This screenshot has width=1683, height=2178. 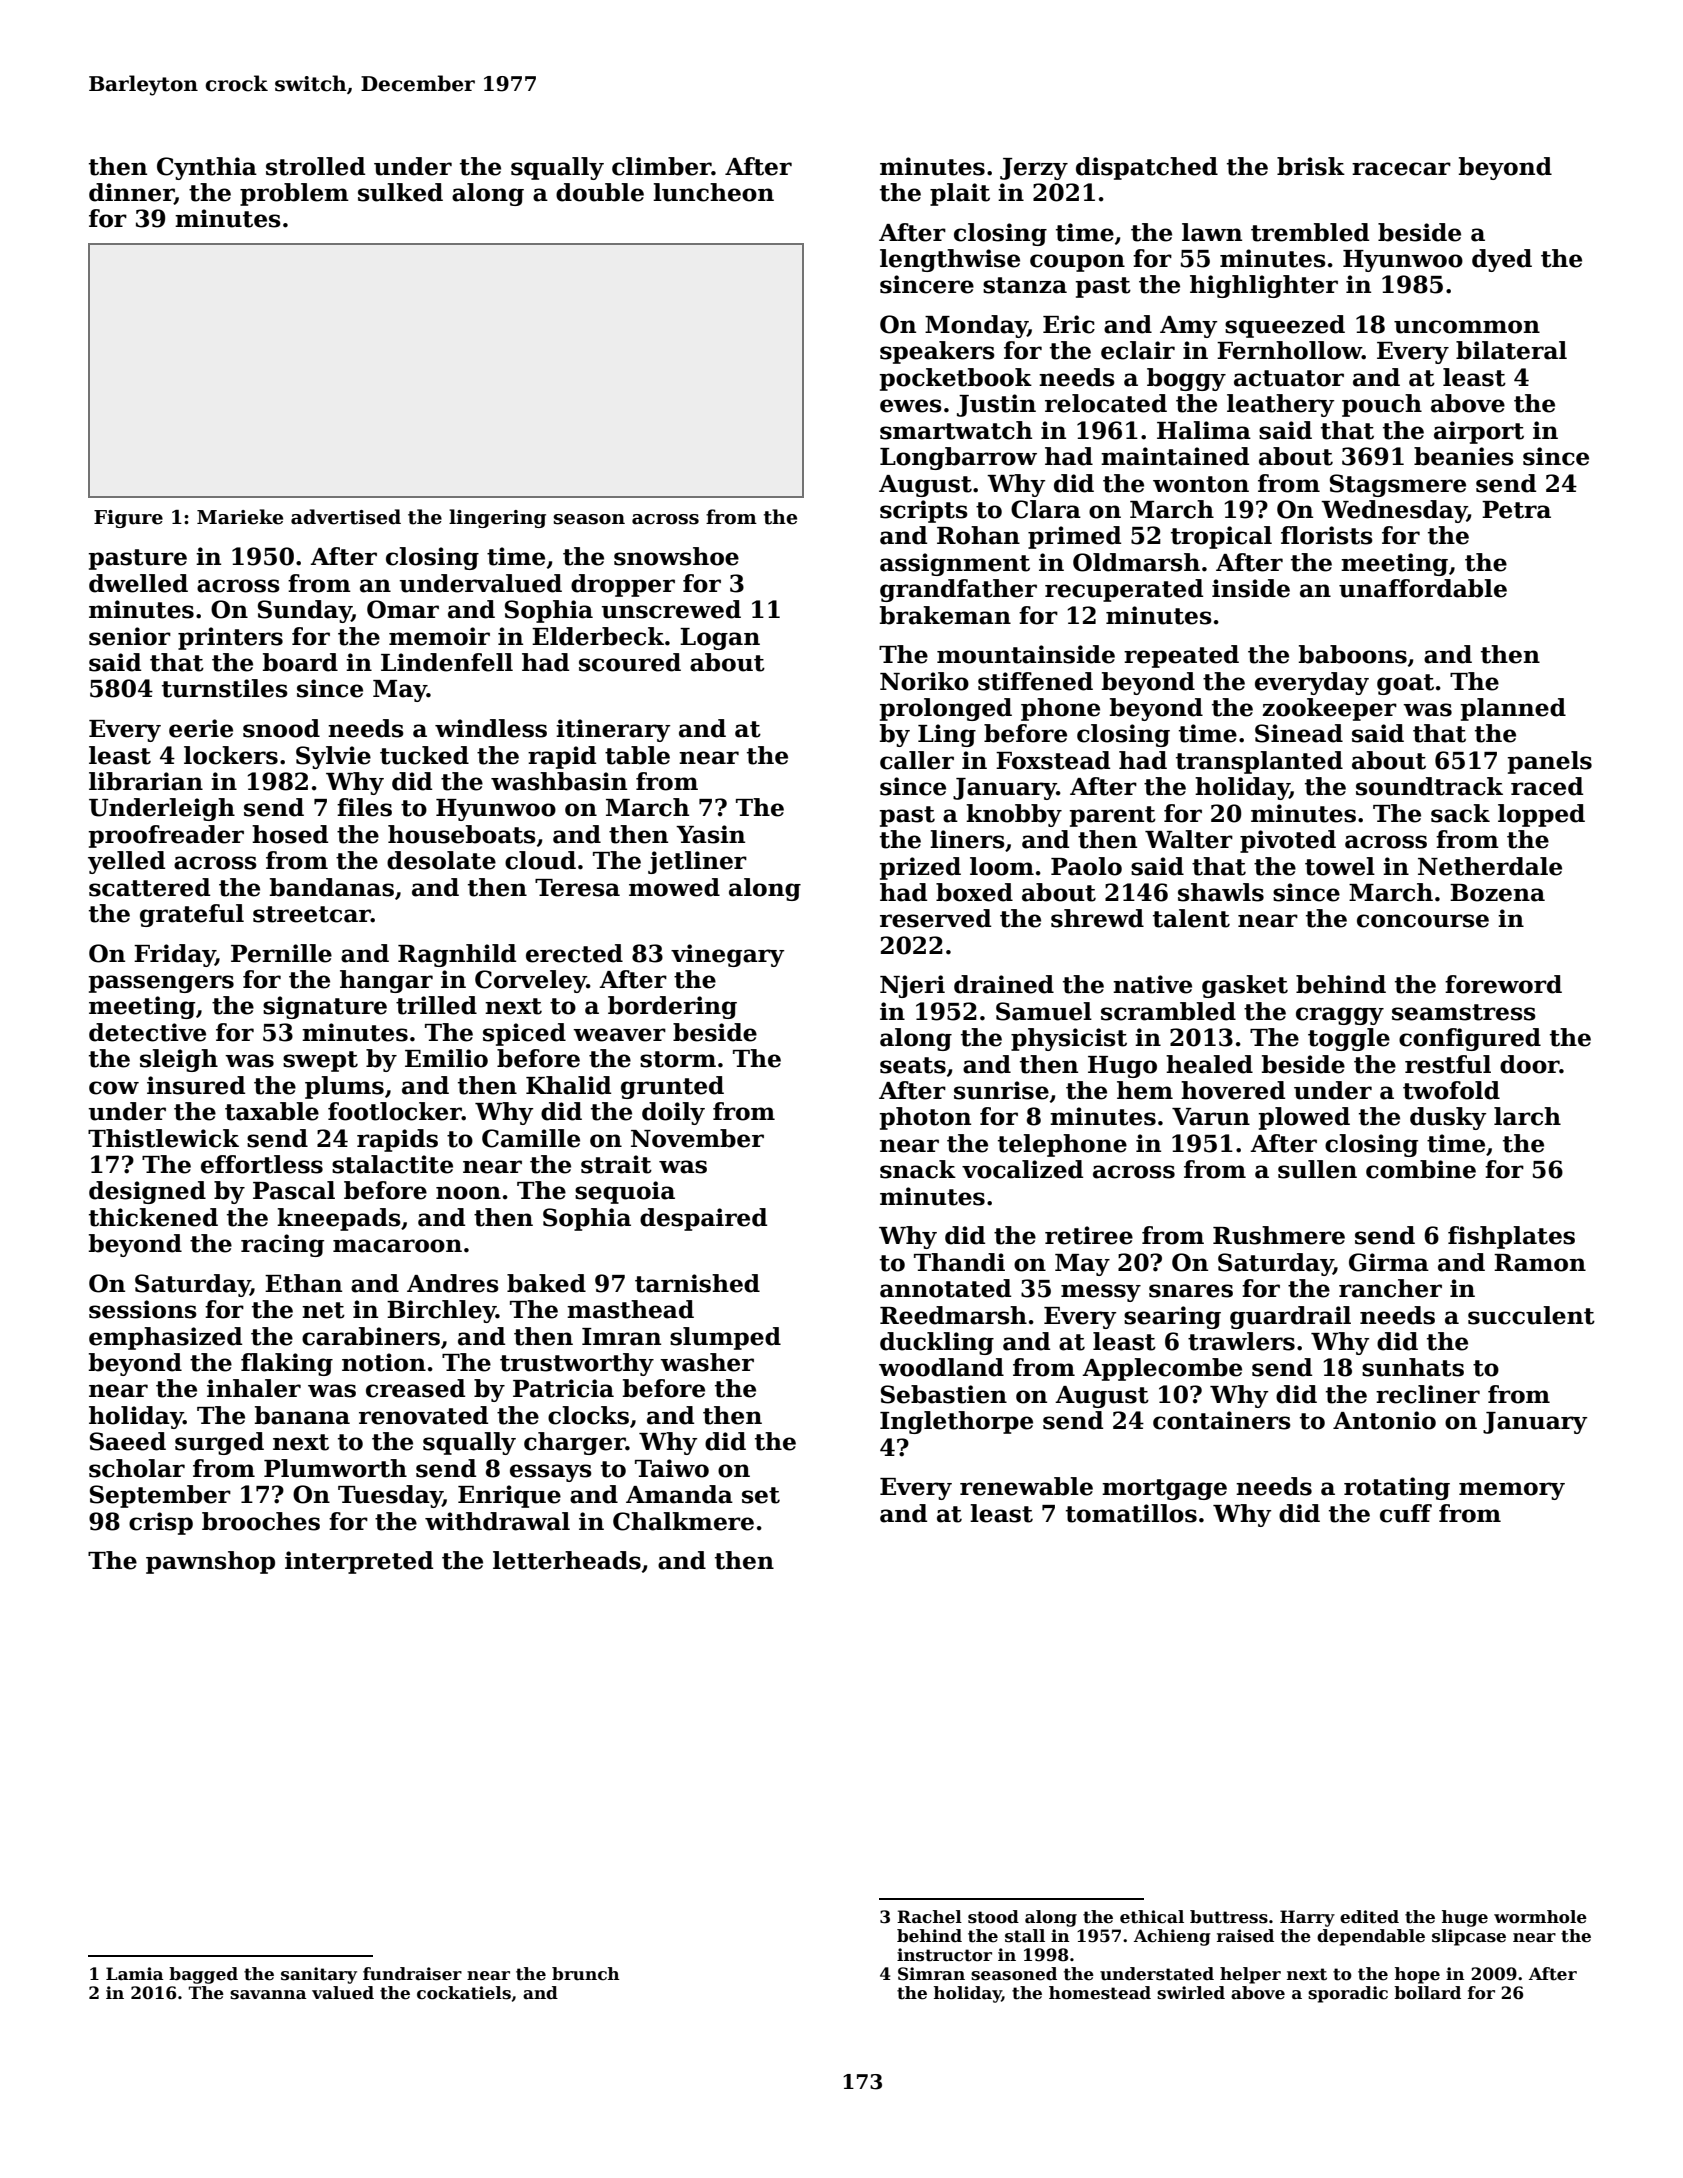 I want to click on luncheon, so click(x=713, y=192).
